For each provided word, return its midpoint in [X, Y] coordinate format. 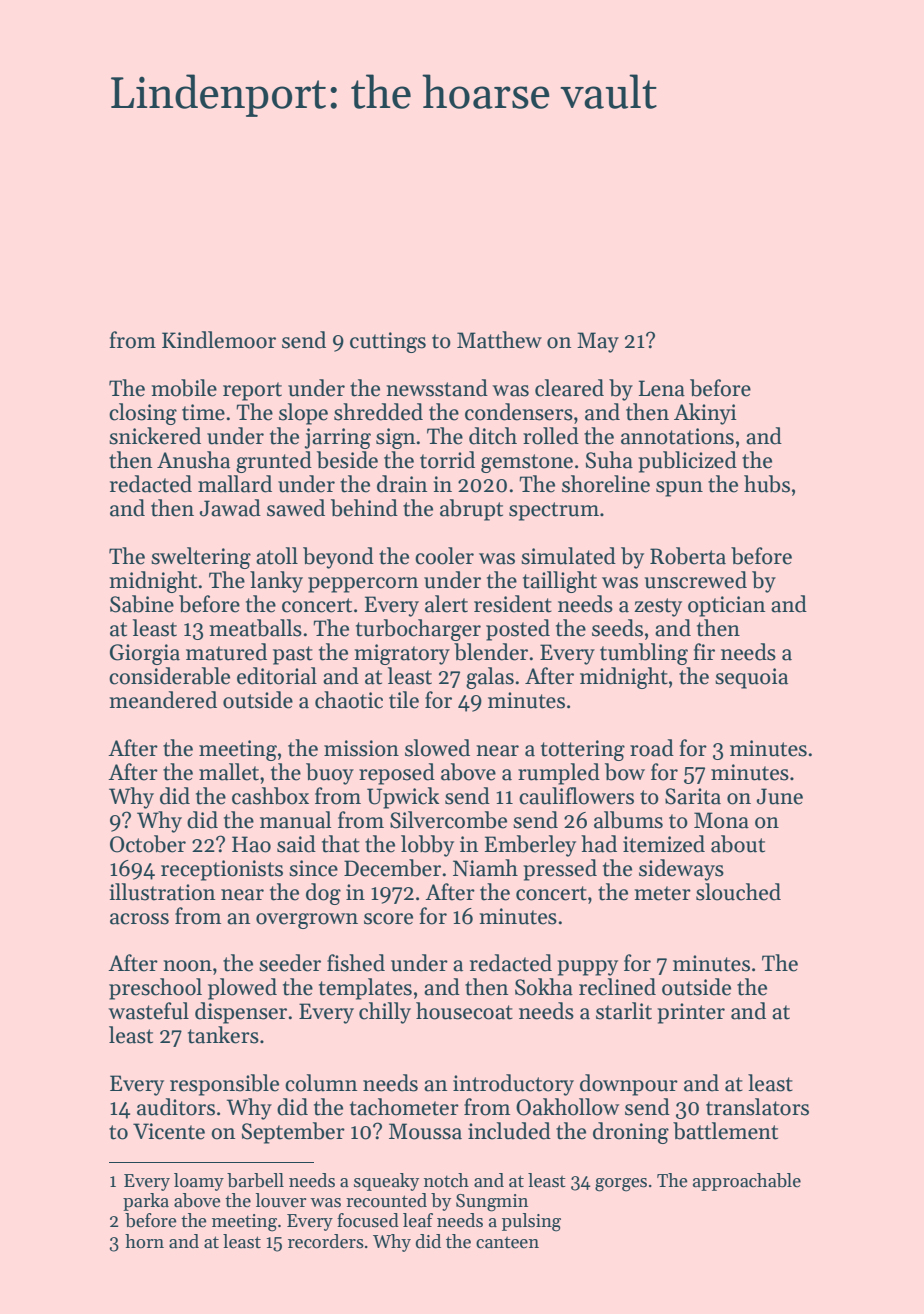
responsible [224, 1085]
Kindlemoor [219, 340]
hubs [767, 484]
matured [226, 652]
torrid [447, 460]
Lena [662, 388]
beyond [338, 558]
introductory [513, 1085]
